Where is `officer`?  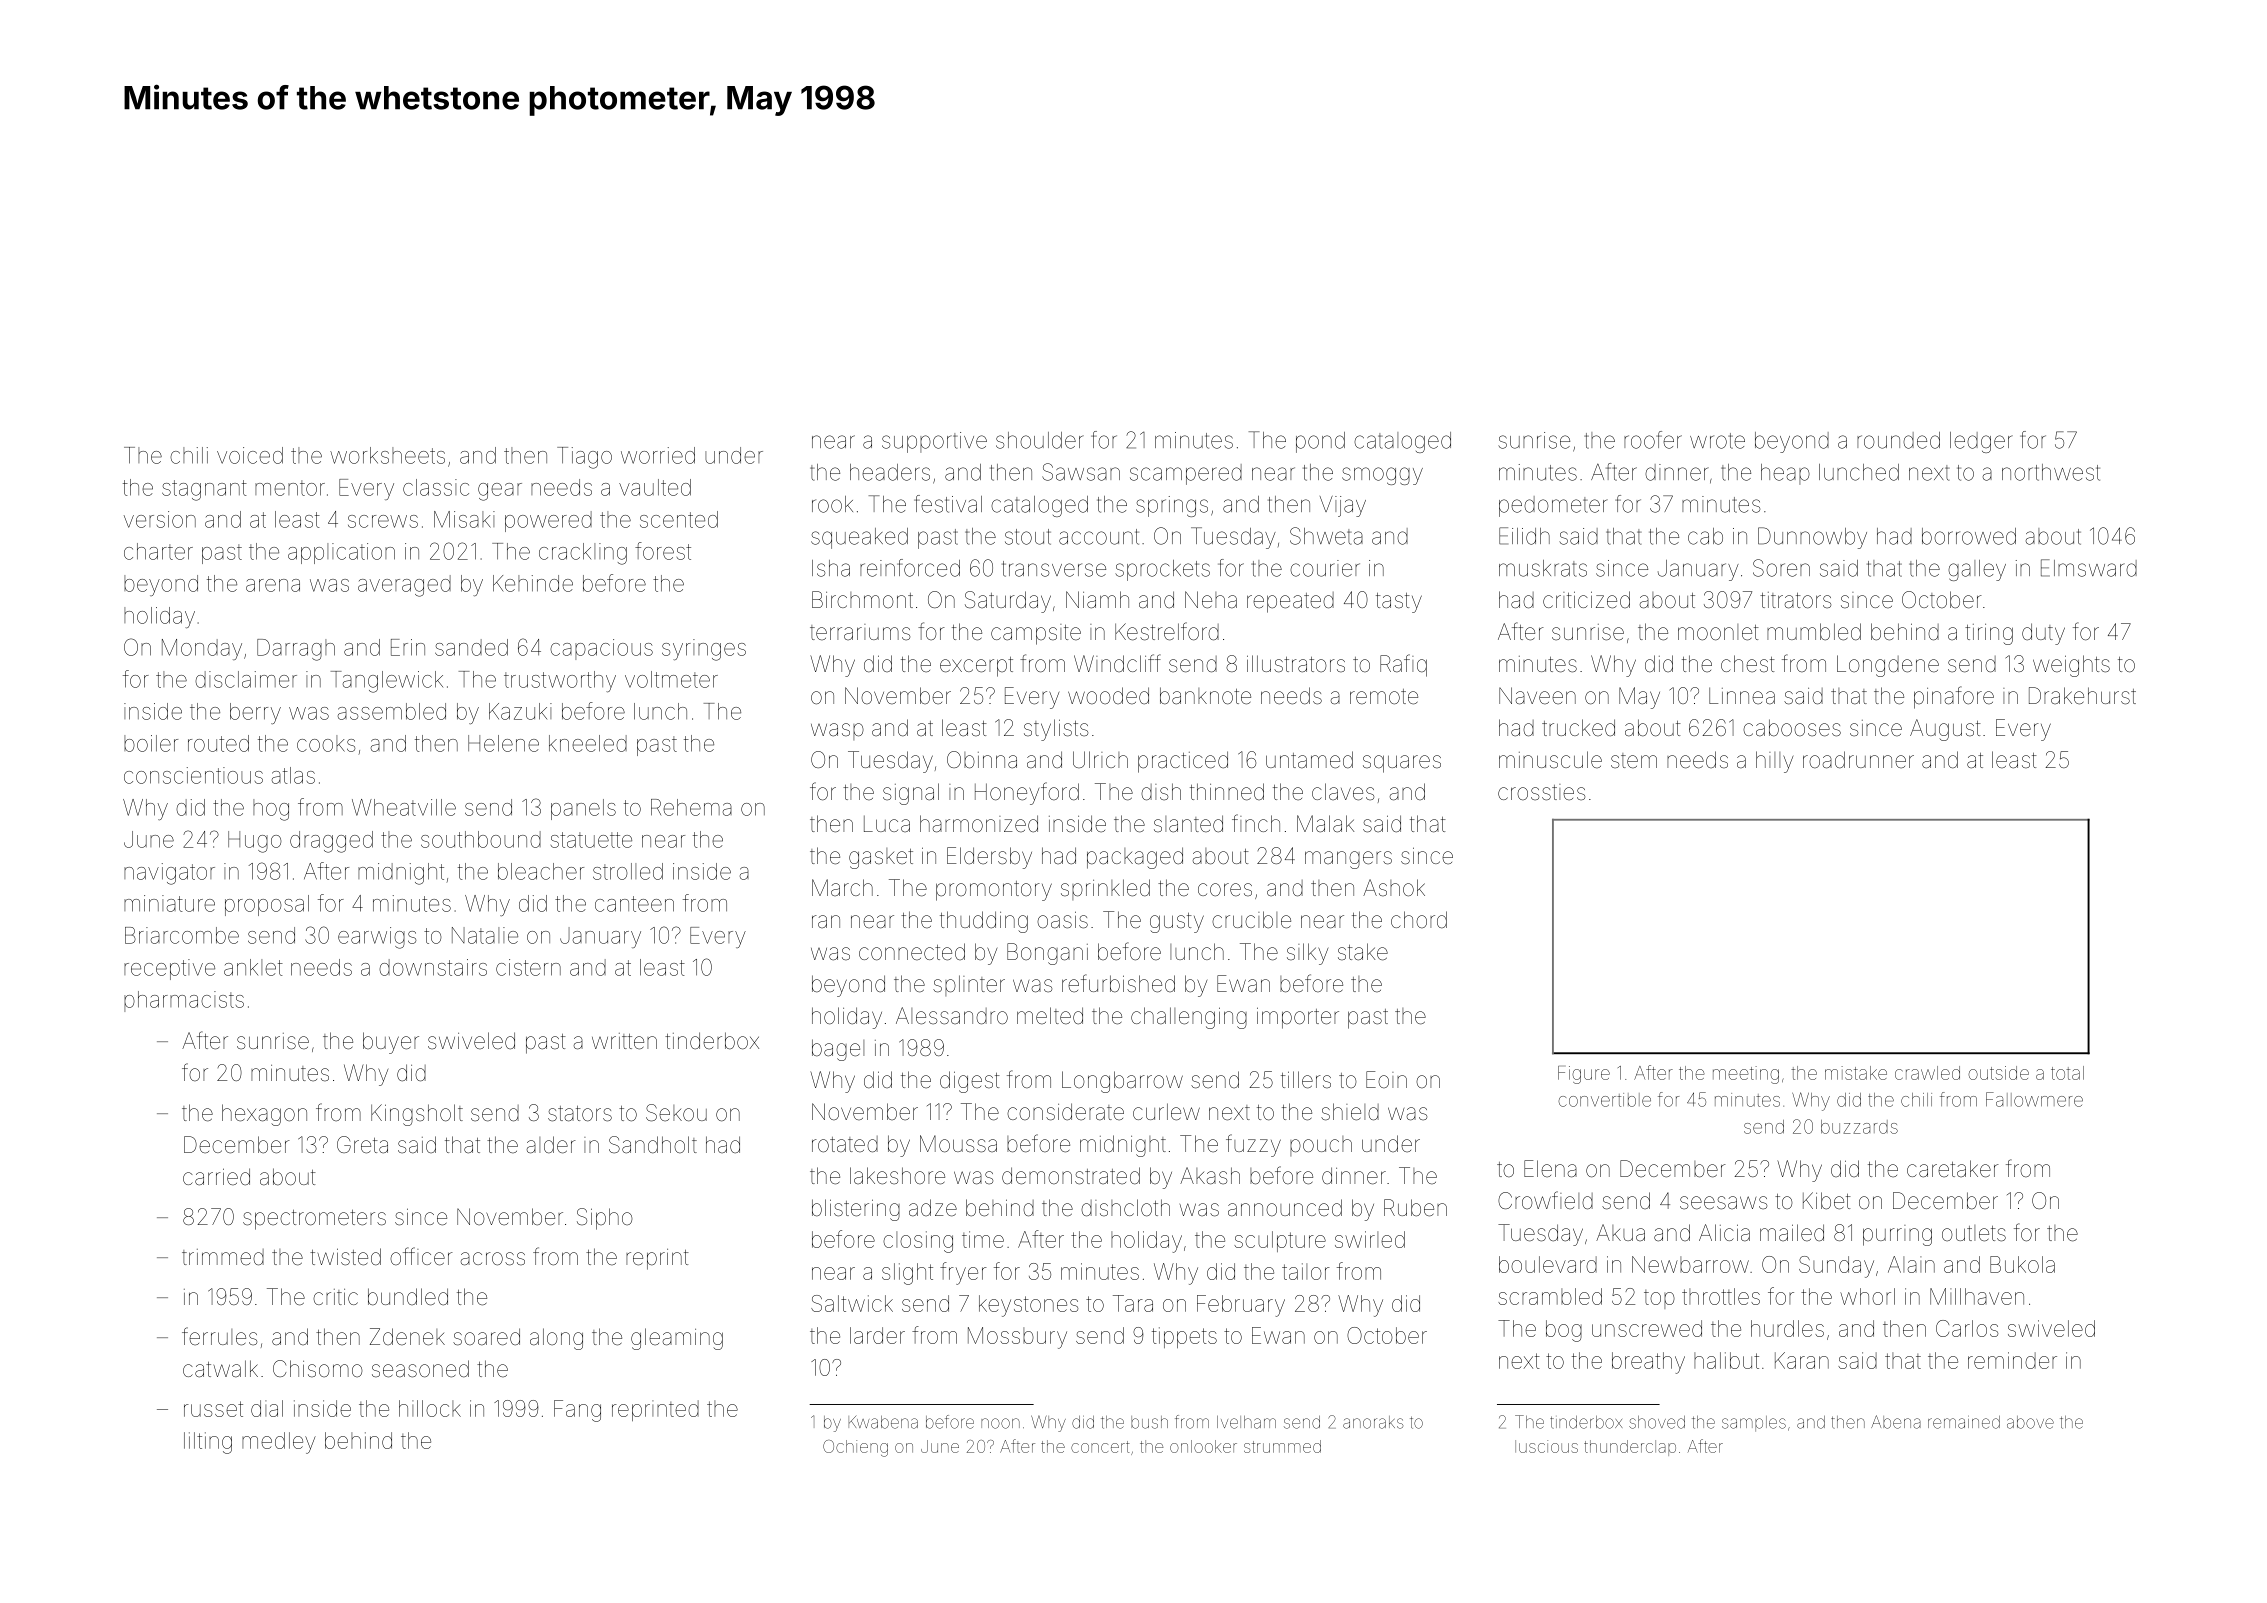
officer is located at coordinates (421, 1256).
